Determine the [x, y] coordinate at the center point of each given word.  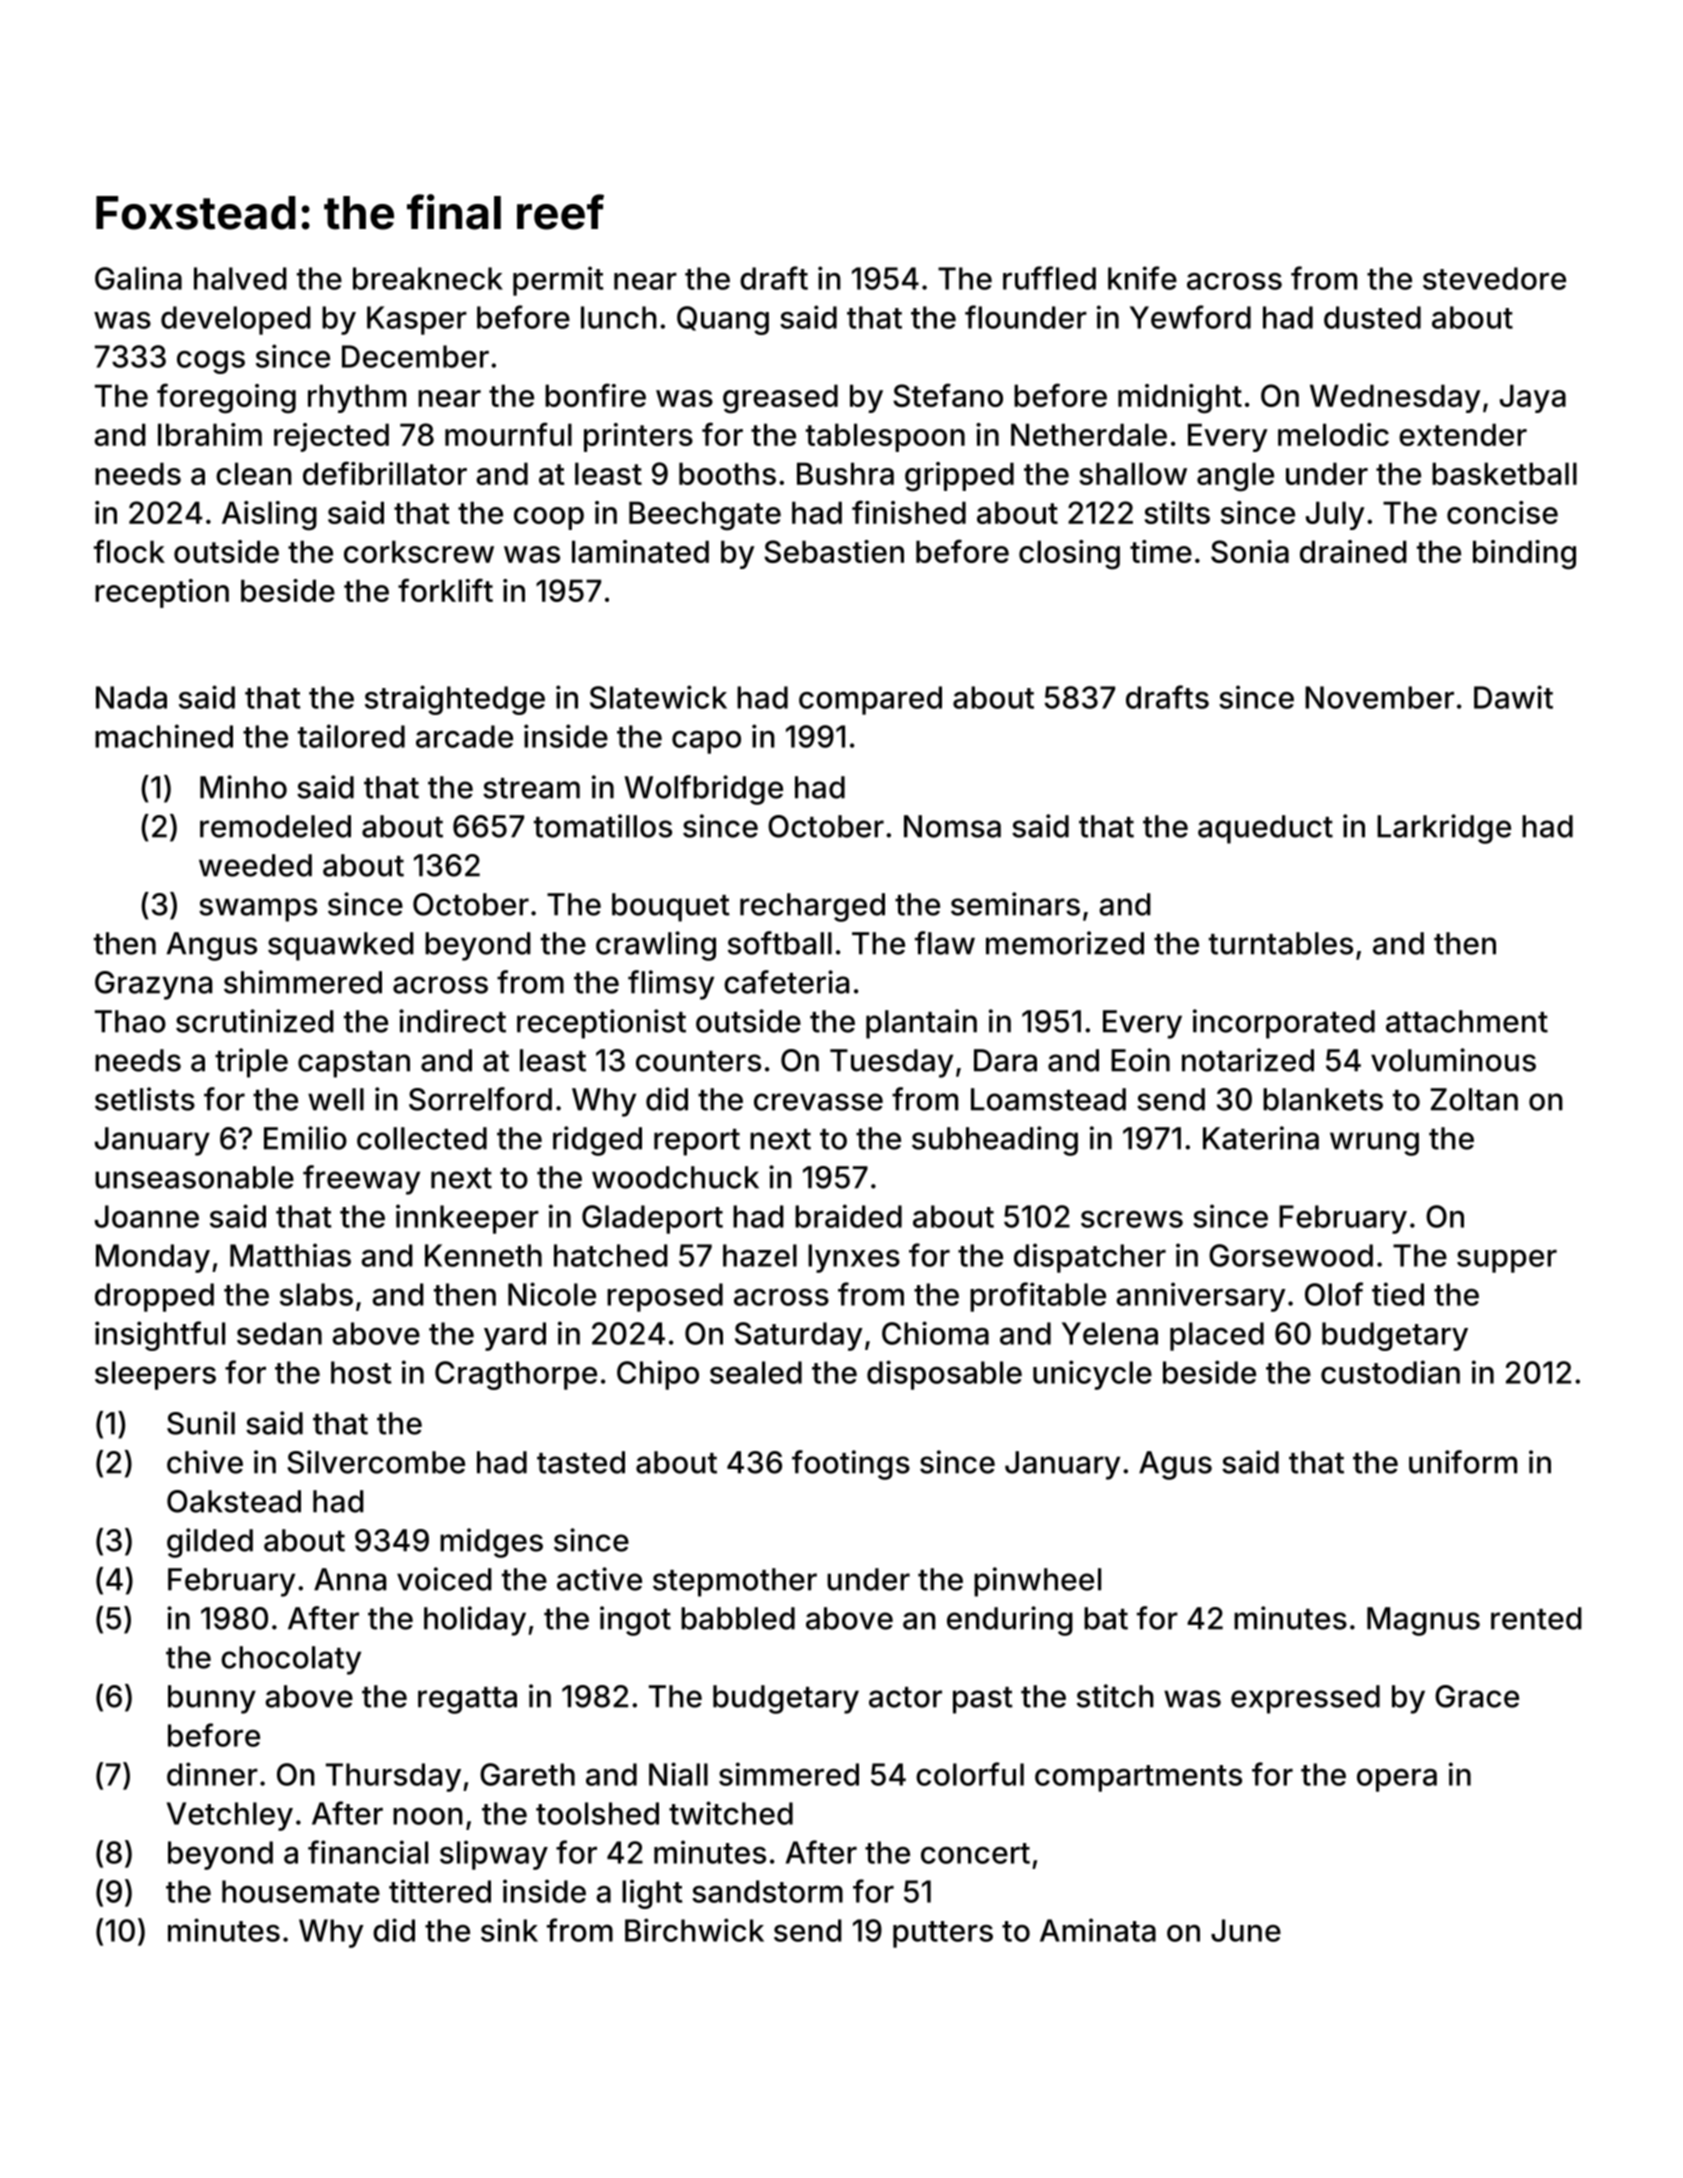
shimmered [303, 982]
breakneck [428, 278]
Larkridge [1444, 829]
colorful [970, 1774]
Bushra [845, 473]
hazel [760, 1255]
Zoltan [1474, 1099]
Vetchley [230, 1816]
